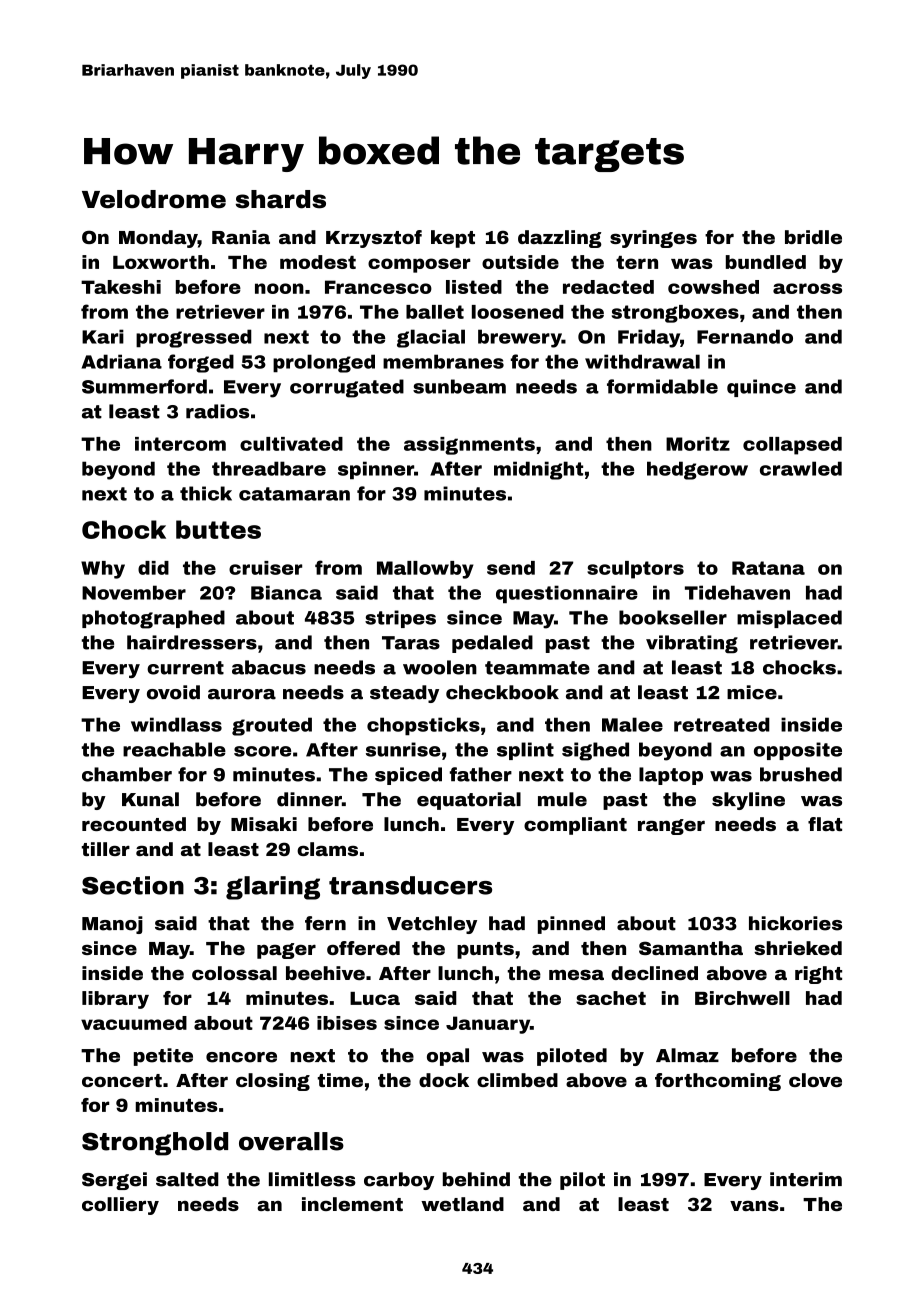 The height and width of the document is (1314, 924). I want to click on Samantha, so click(691, 948).
